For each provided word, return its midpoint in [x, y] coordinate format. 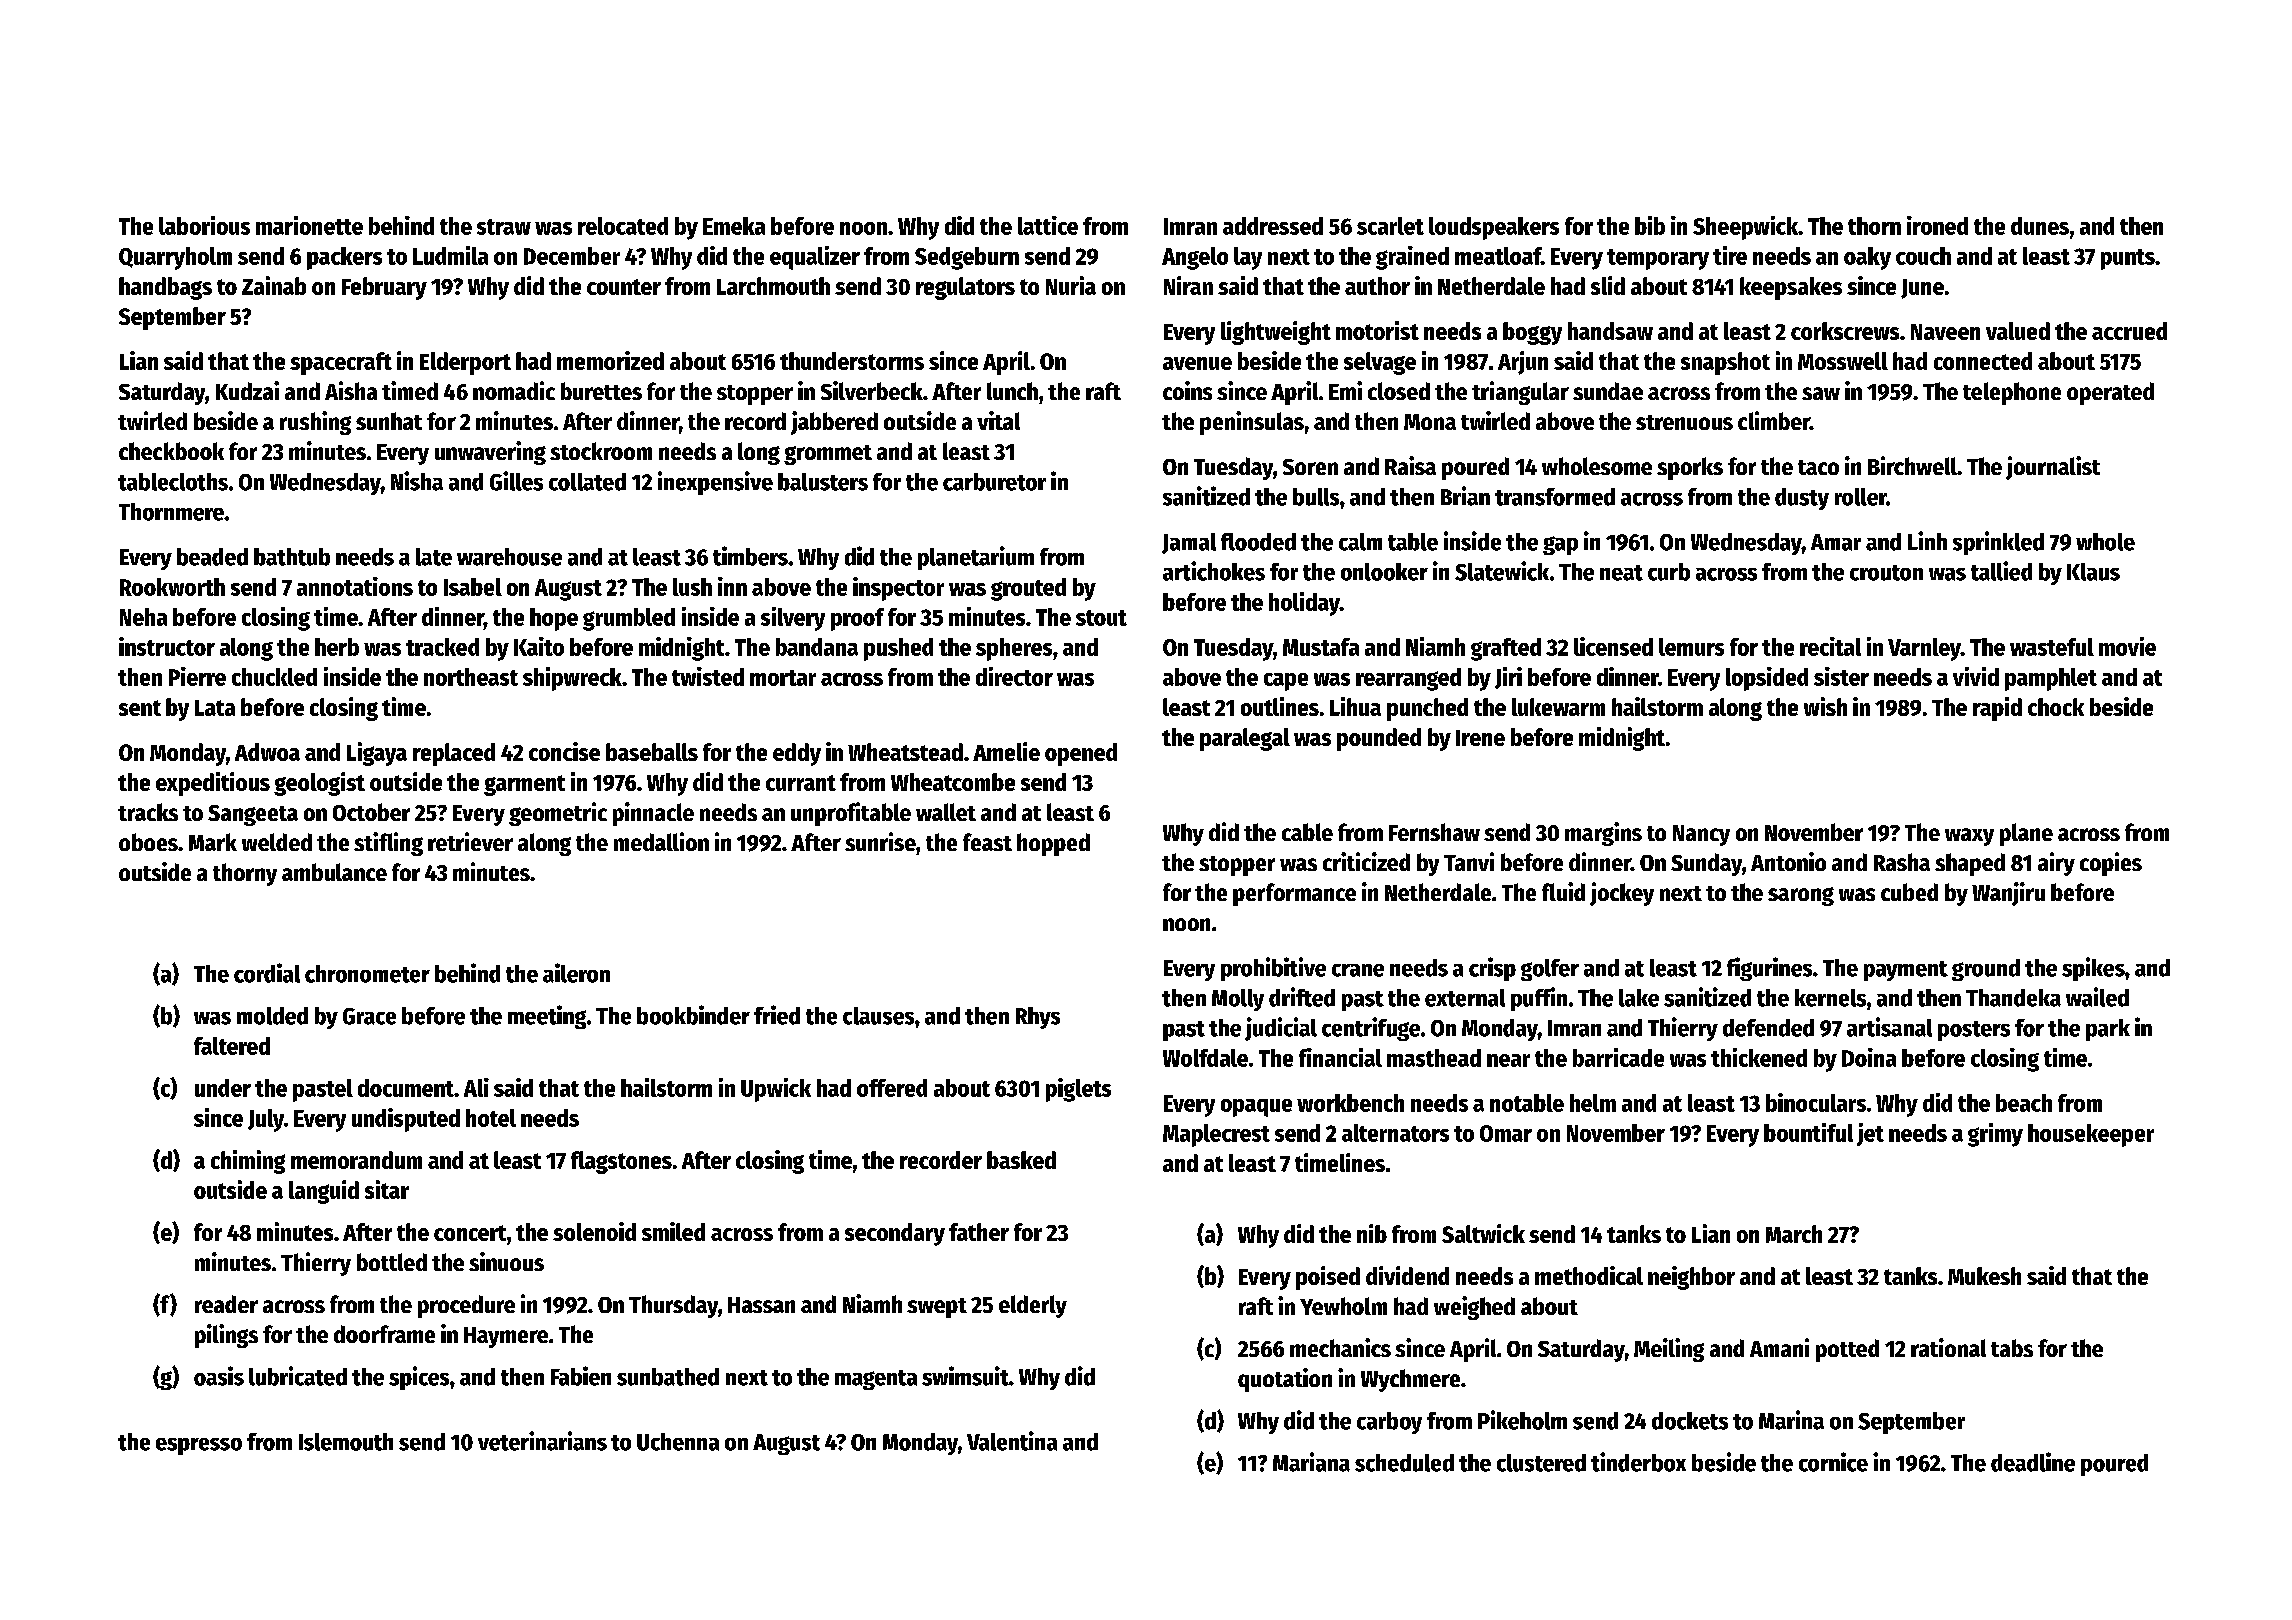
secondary [895, 1234]
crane [1358, 970]
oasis [219, 1376]
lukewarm [1558, 707]
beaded [212, 557]
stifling [388, 844]
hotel [491, 1118]
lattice [1048, 225]
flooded [1258, 542]
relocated [623, 226]
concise [564, 751]
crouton [1886, 573]
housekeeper [2091, 1135]
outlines [1280, 706]
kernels [1830, 998]
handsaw [1610, 331]
